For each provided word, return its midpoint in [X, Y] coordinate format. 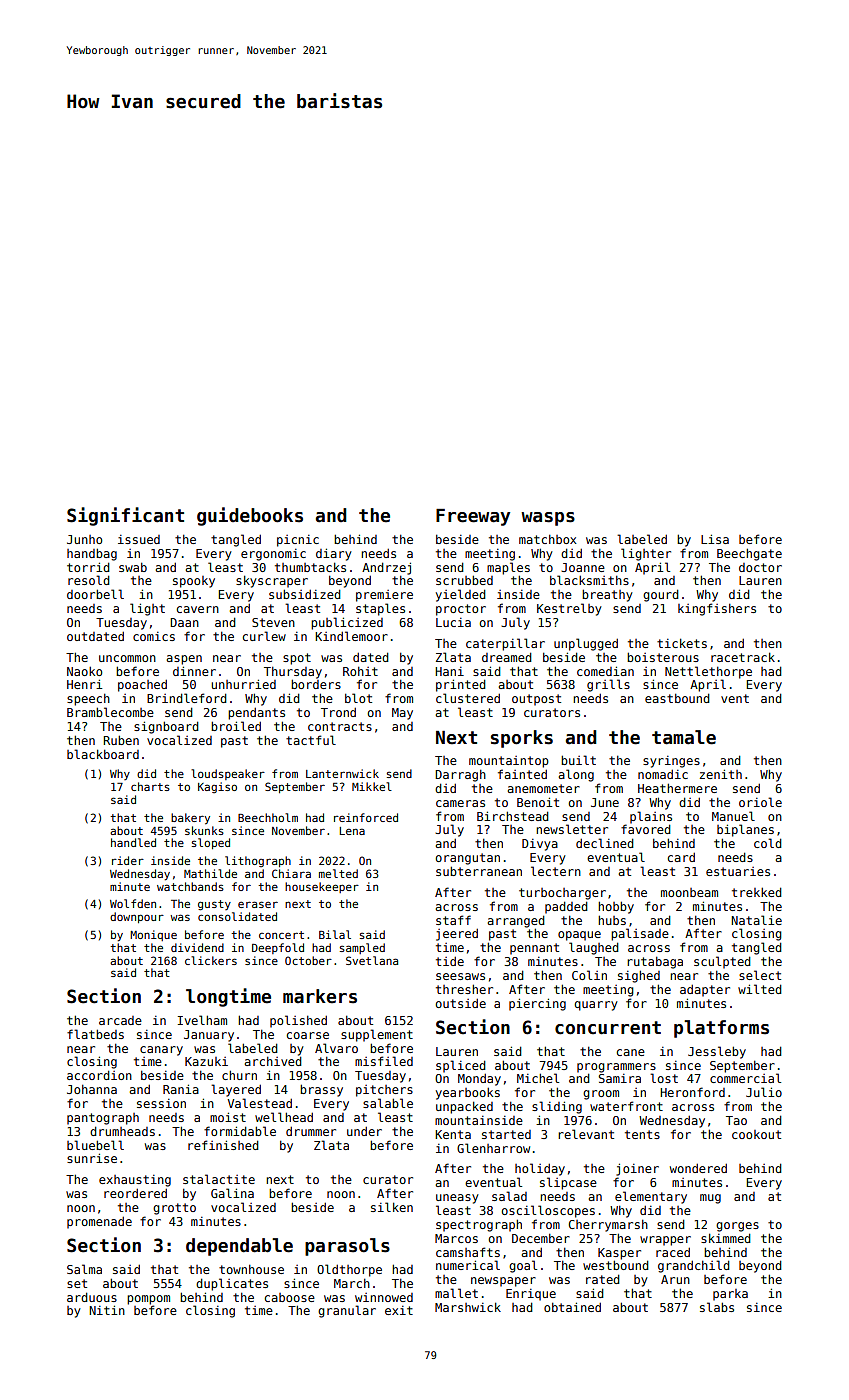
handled [133, 842]
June [605, 802]
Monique [153, 935]
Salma [84, 1269]
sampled [362, 948]
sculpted [722, 962]
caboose [290, 1297]
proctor [461, 610]
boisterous [663, 657]
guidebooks [250, 516]
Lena [352, 831]
